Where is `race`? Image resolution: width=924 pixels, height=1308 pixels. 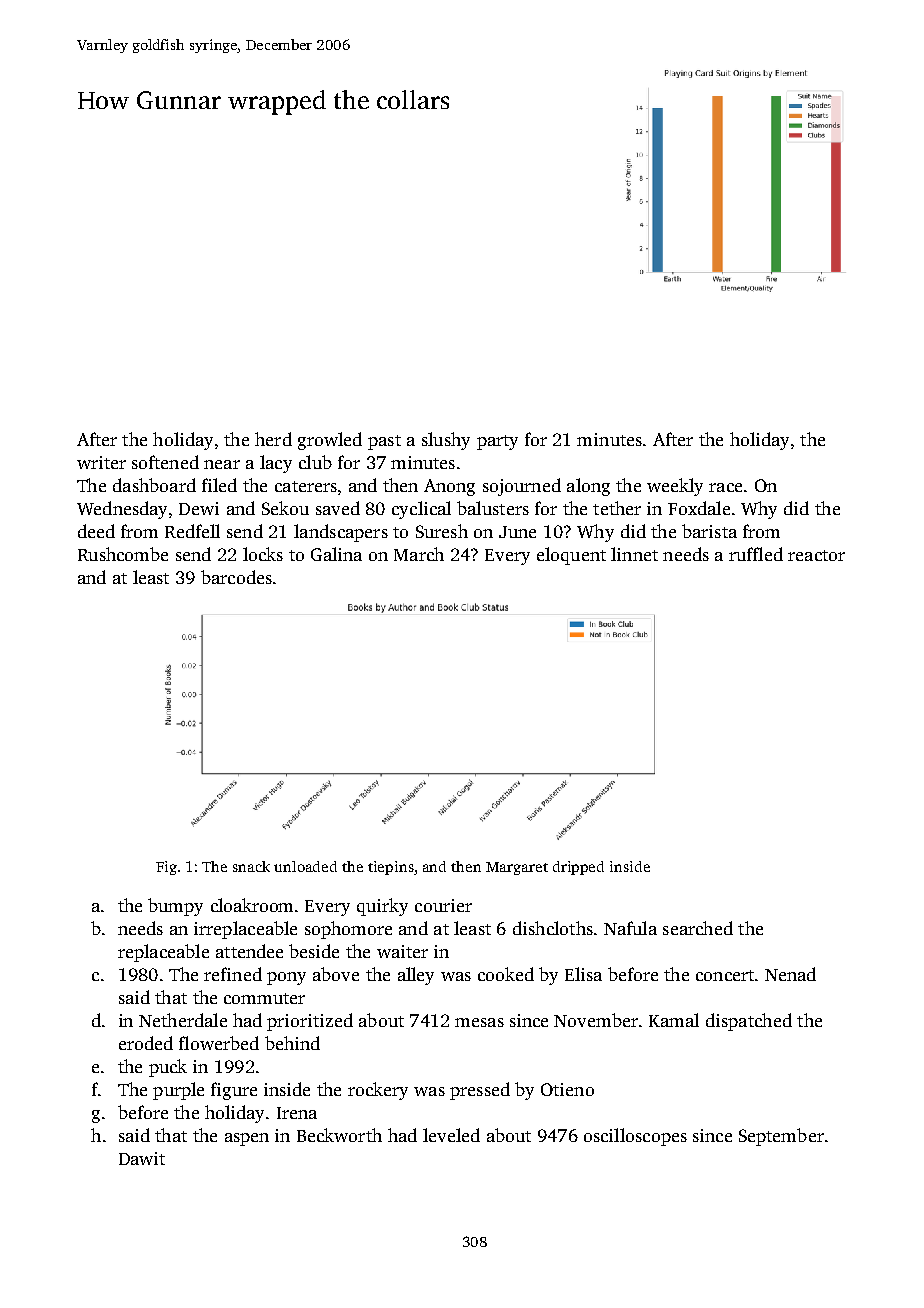
race is located at coordinates (725, 487).
